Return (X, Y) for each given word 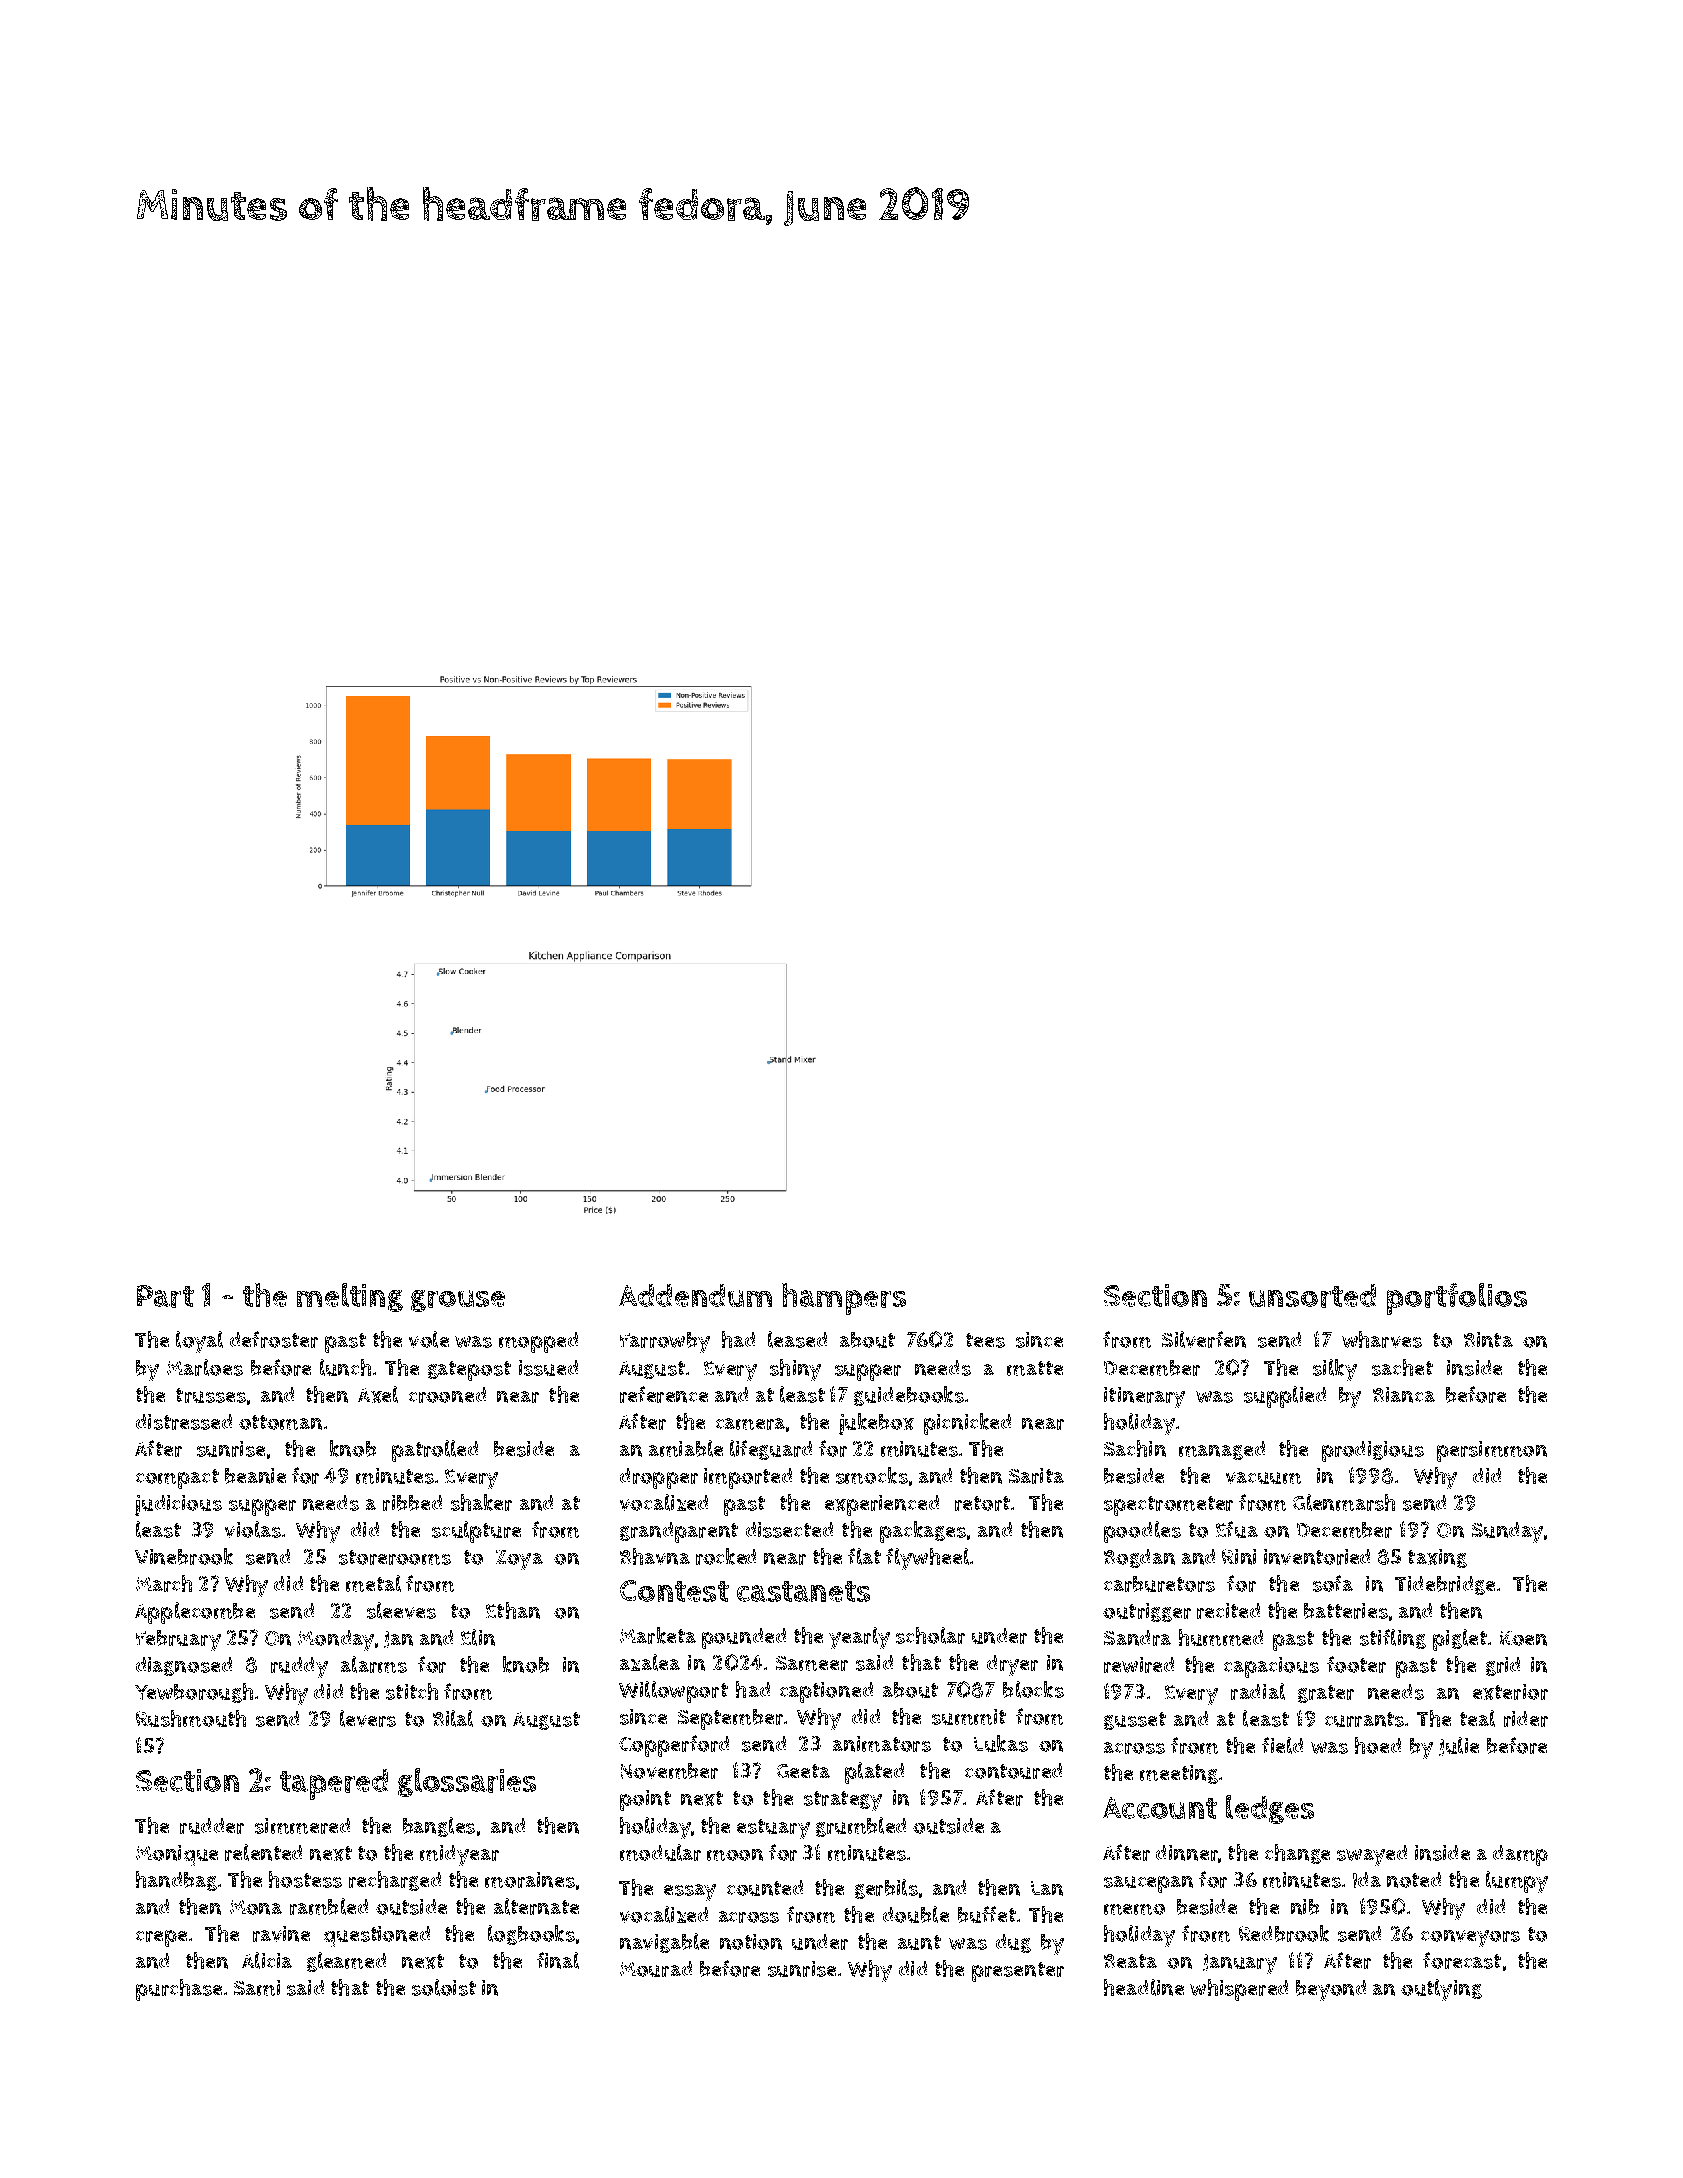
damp (1520, 1855)
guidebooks (909, 1396)
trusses (211, 1395)
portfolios (1457, 1299)
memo (1134, 1909)
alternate (536, 1906)
